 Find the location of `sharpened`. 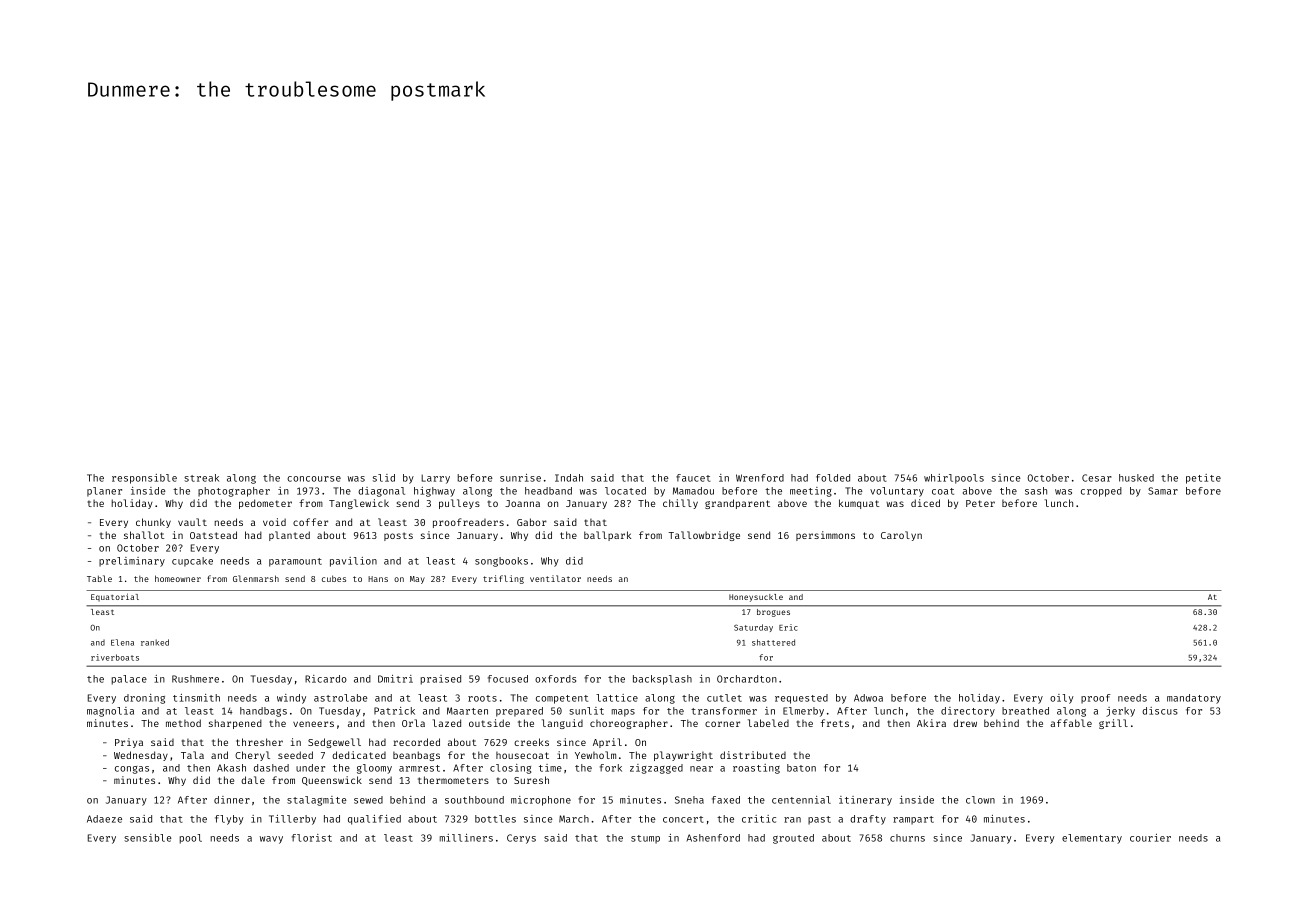

sharpened is located at coordinates (235, 724).
